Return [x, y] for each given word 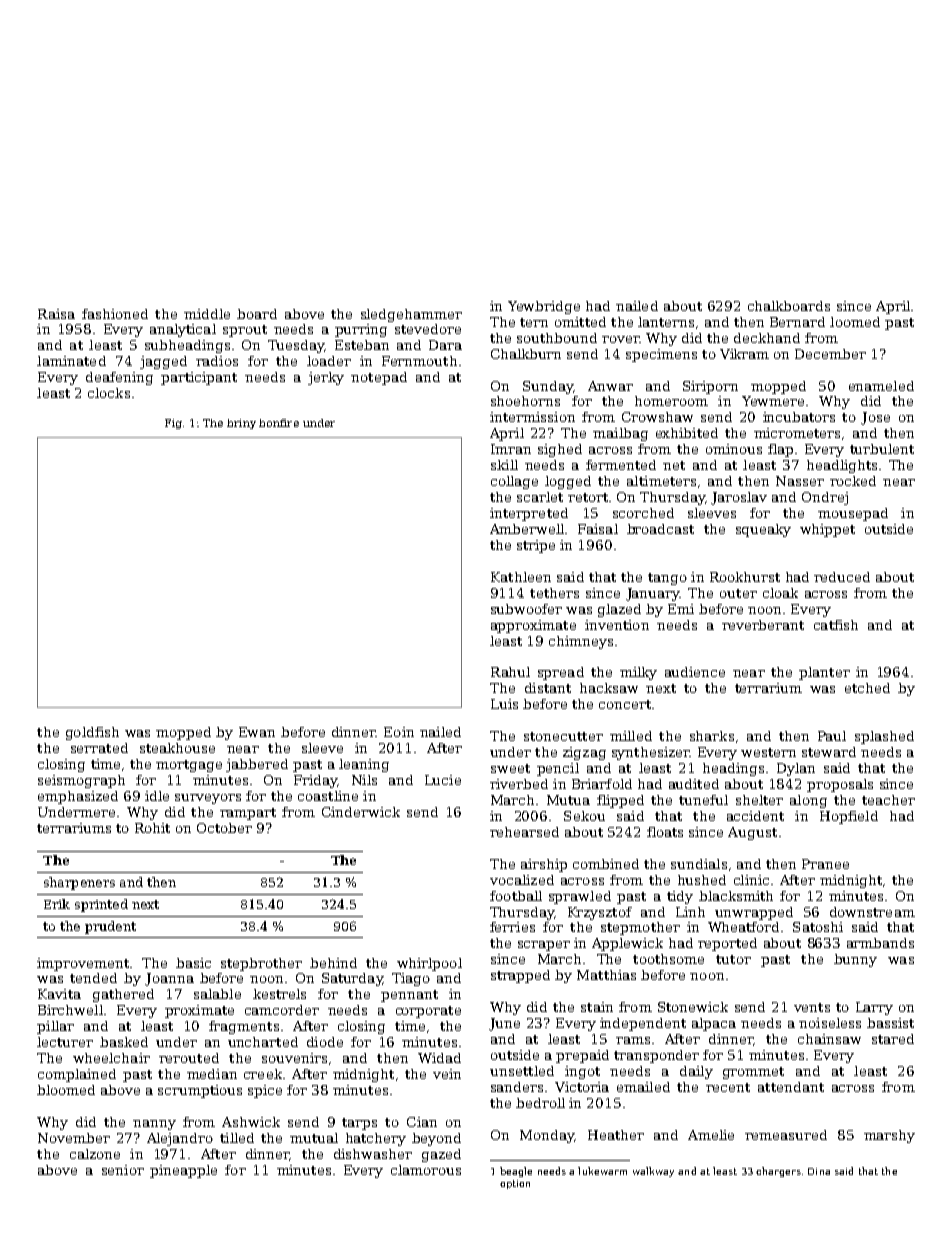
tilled [237, 1138]
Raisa [56, 314]
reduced [842, 577]
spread [561, 673]
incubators [799, 417]
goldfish [92, 733]
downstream [872, 912]
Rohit [152, 828]
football [516, 896]
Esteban [362, 345]
